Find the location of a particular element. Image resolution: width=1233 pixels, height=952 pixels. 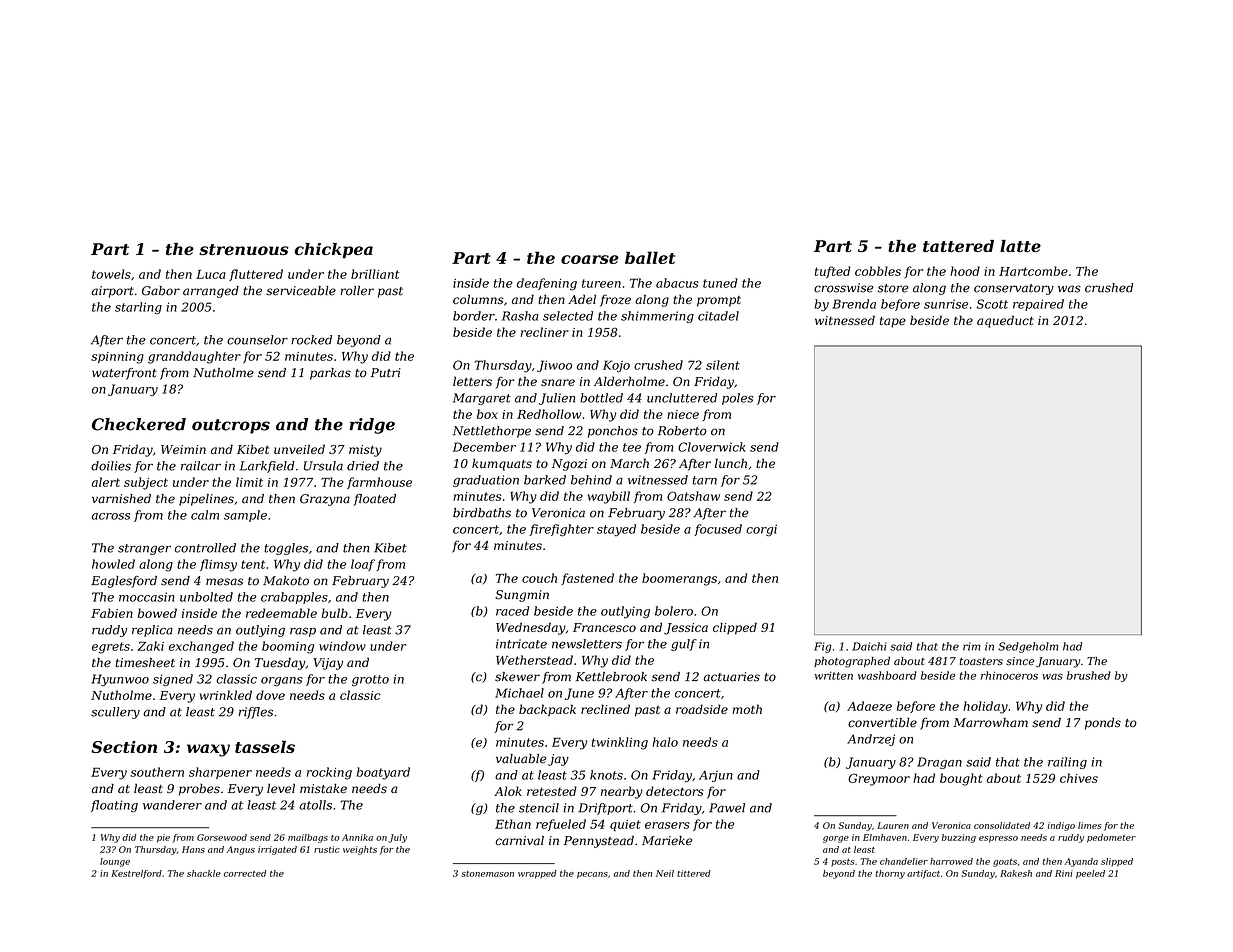

misty is located at coordinates (365, 451).
